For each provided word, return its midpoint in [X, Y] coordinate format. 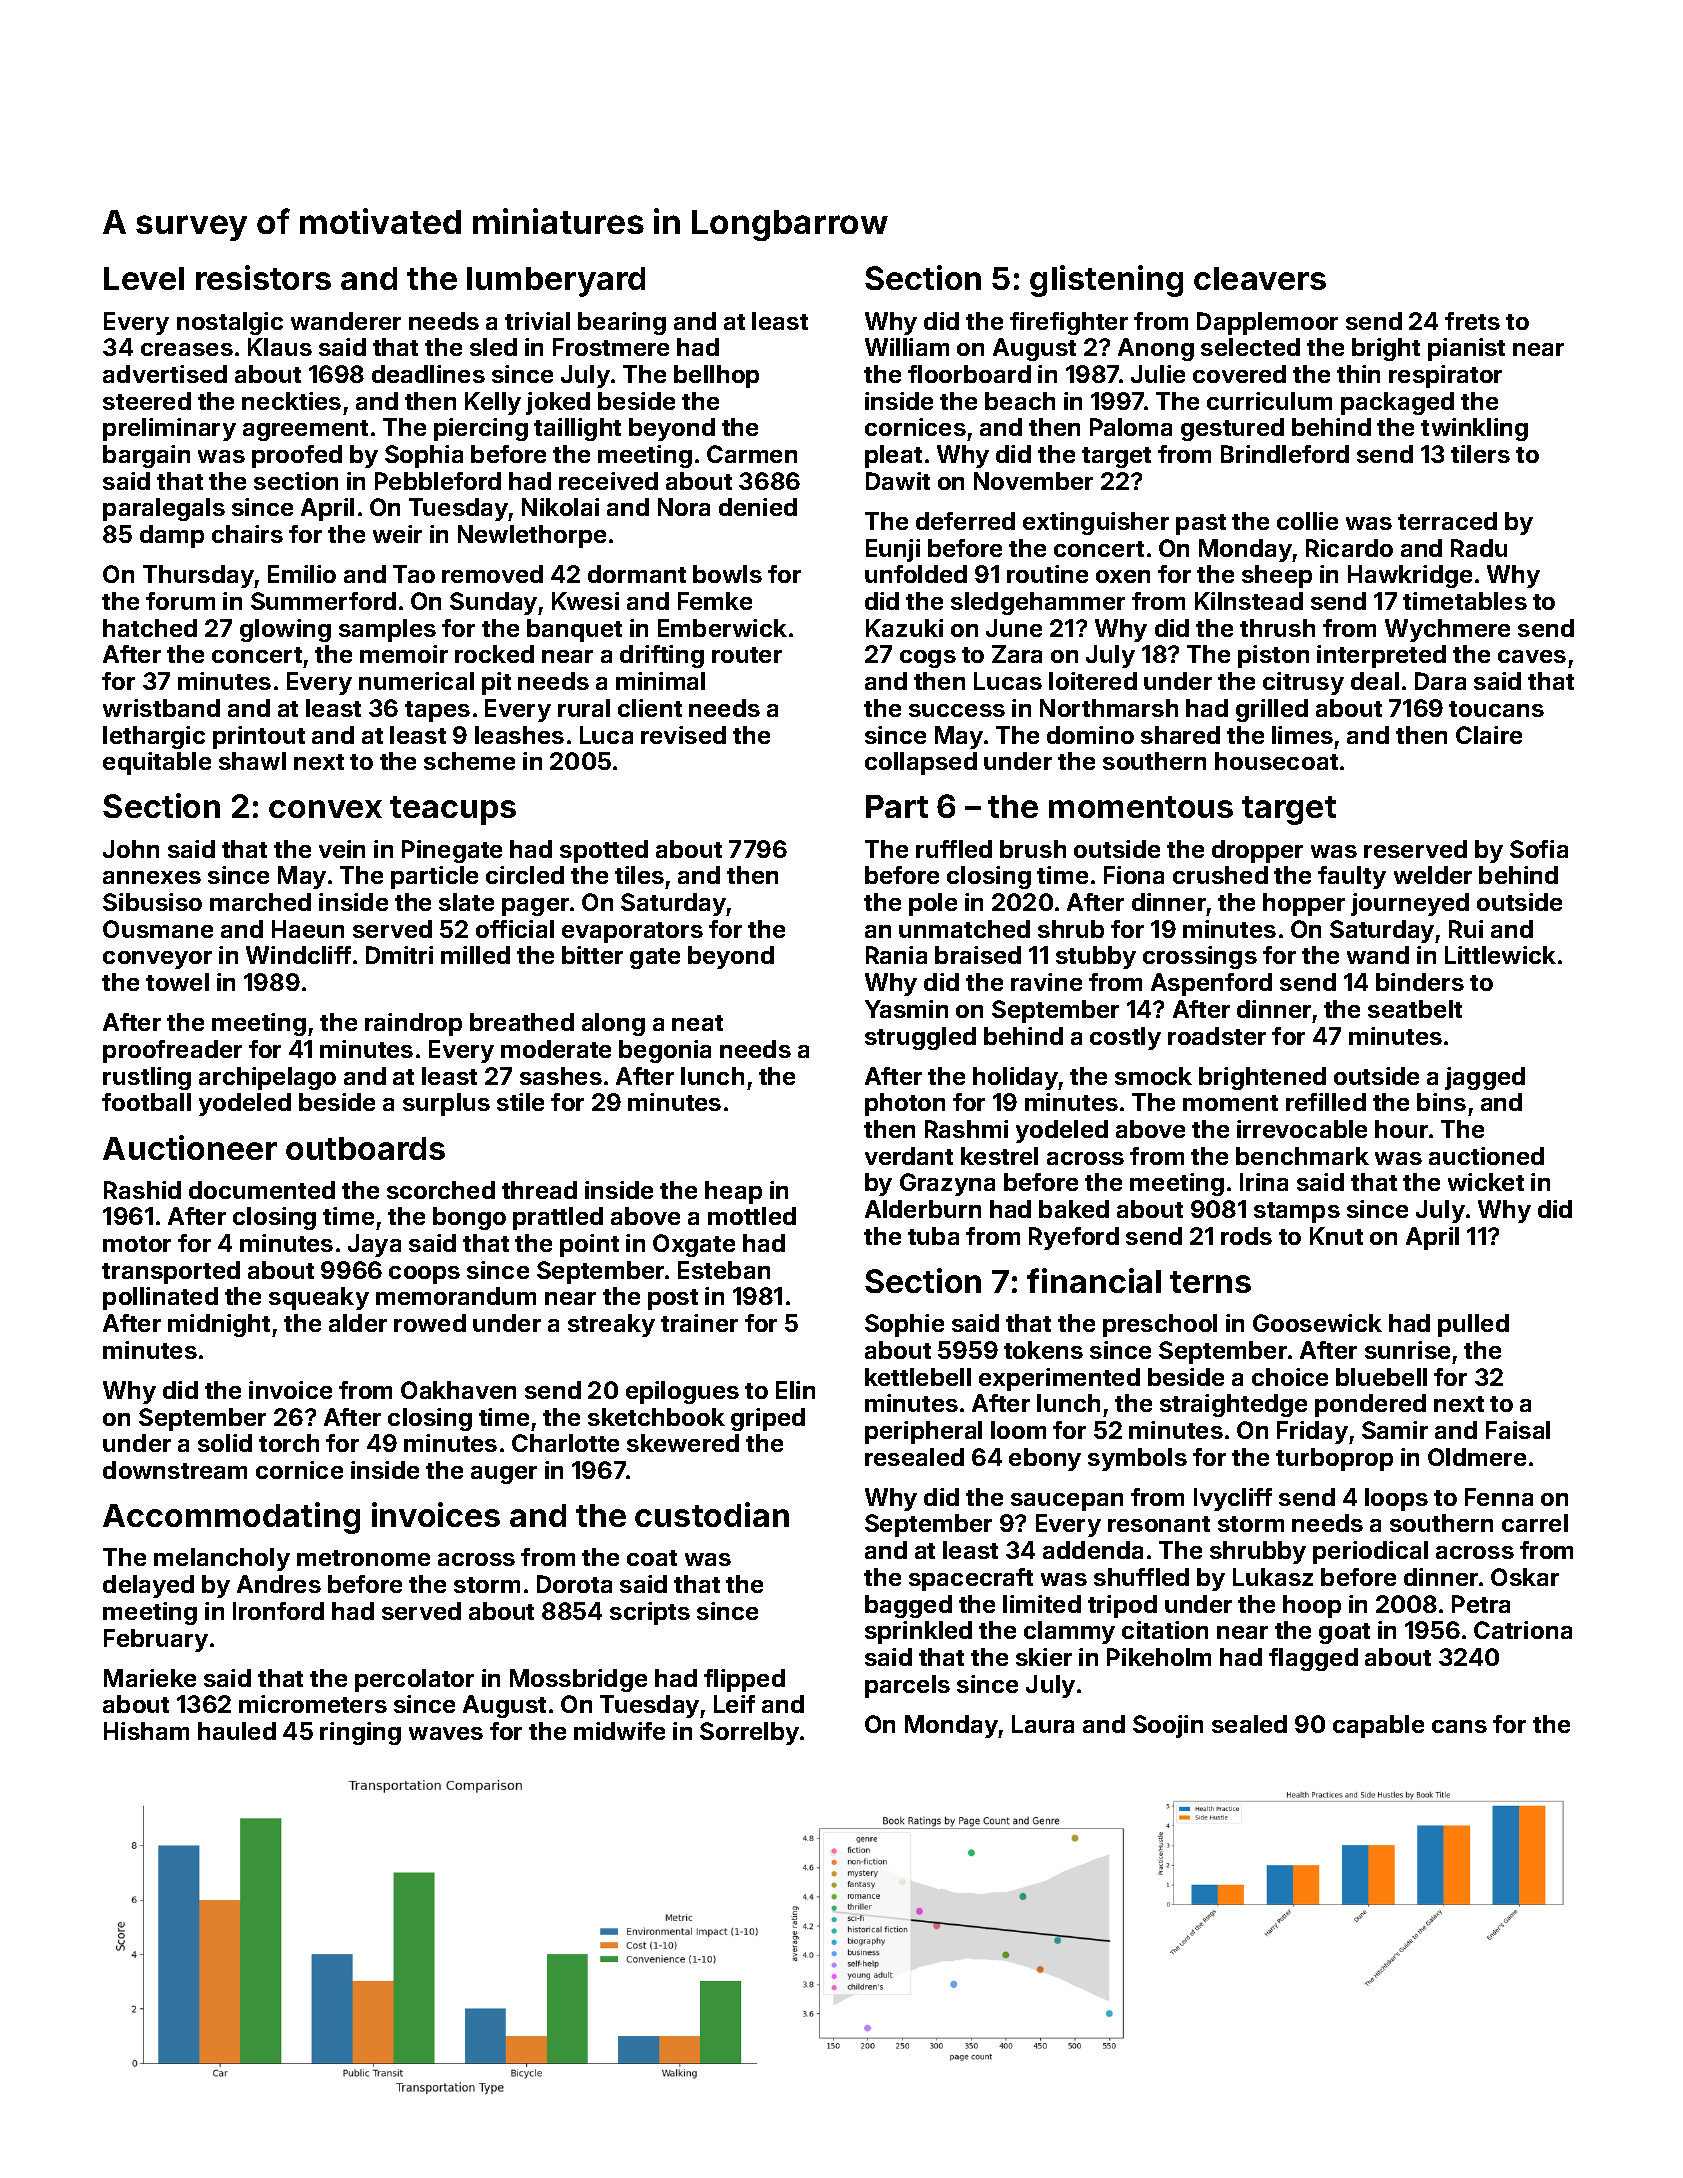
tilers [1480, 454]
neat [697, 1023]
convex [325, 809]
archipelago [267, 1078]
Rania [896, 955]
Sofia [1539, 849]
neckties [291, 401]
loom [1018, 1430]
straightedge [1233, 1405]
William [907, 347]
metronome [363, 1558]
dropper [1257, 851]
